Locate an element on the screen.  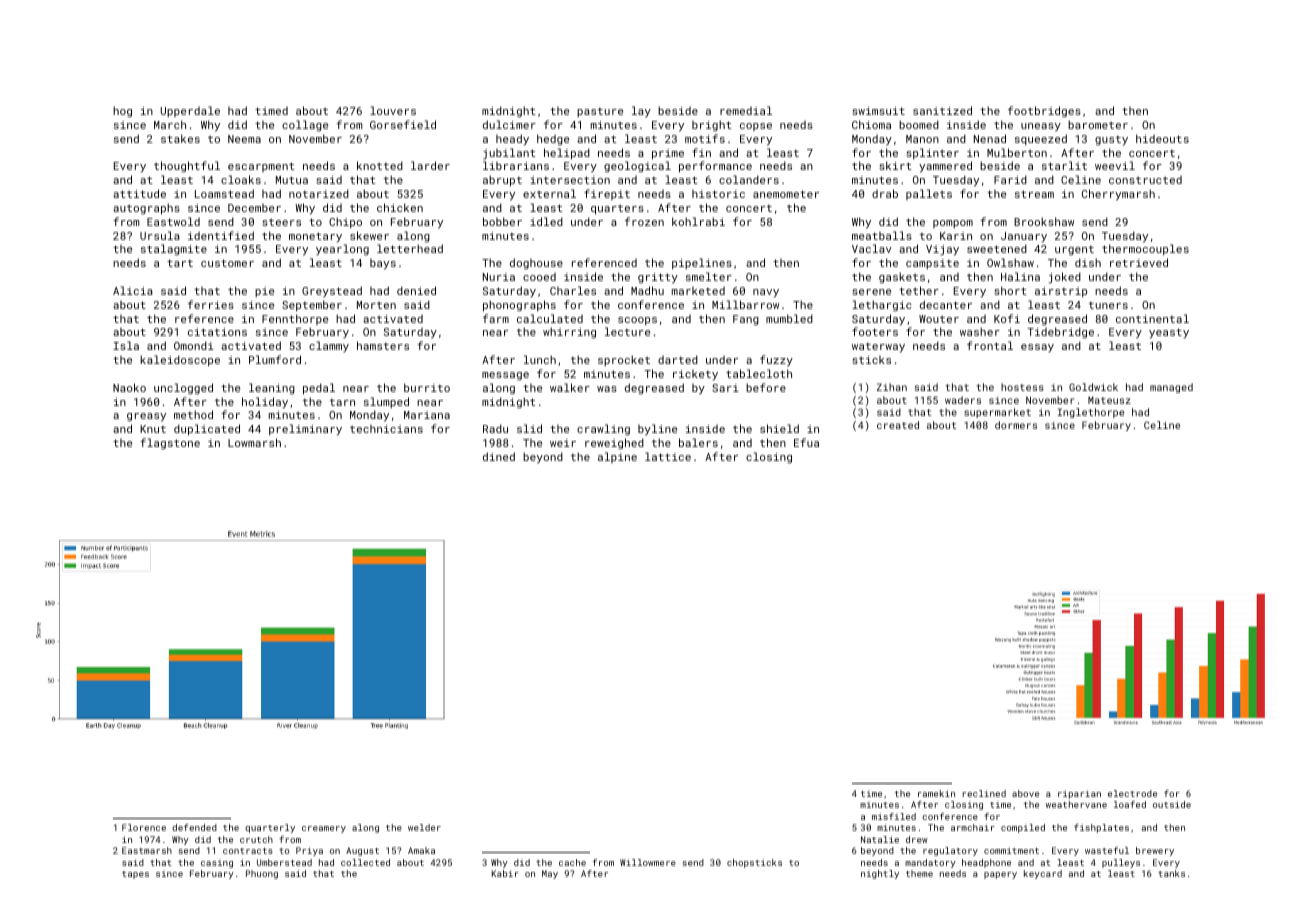
ramekin is located at coordinates (936, 793).
